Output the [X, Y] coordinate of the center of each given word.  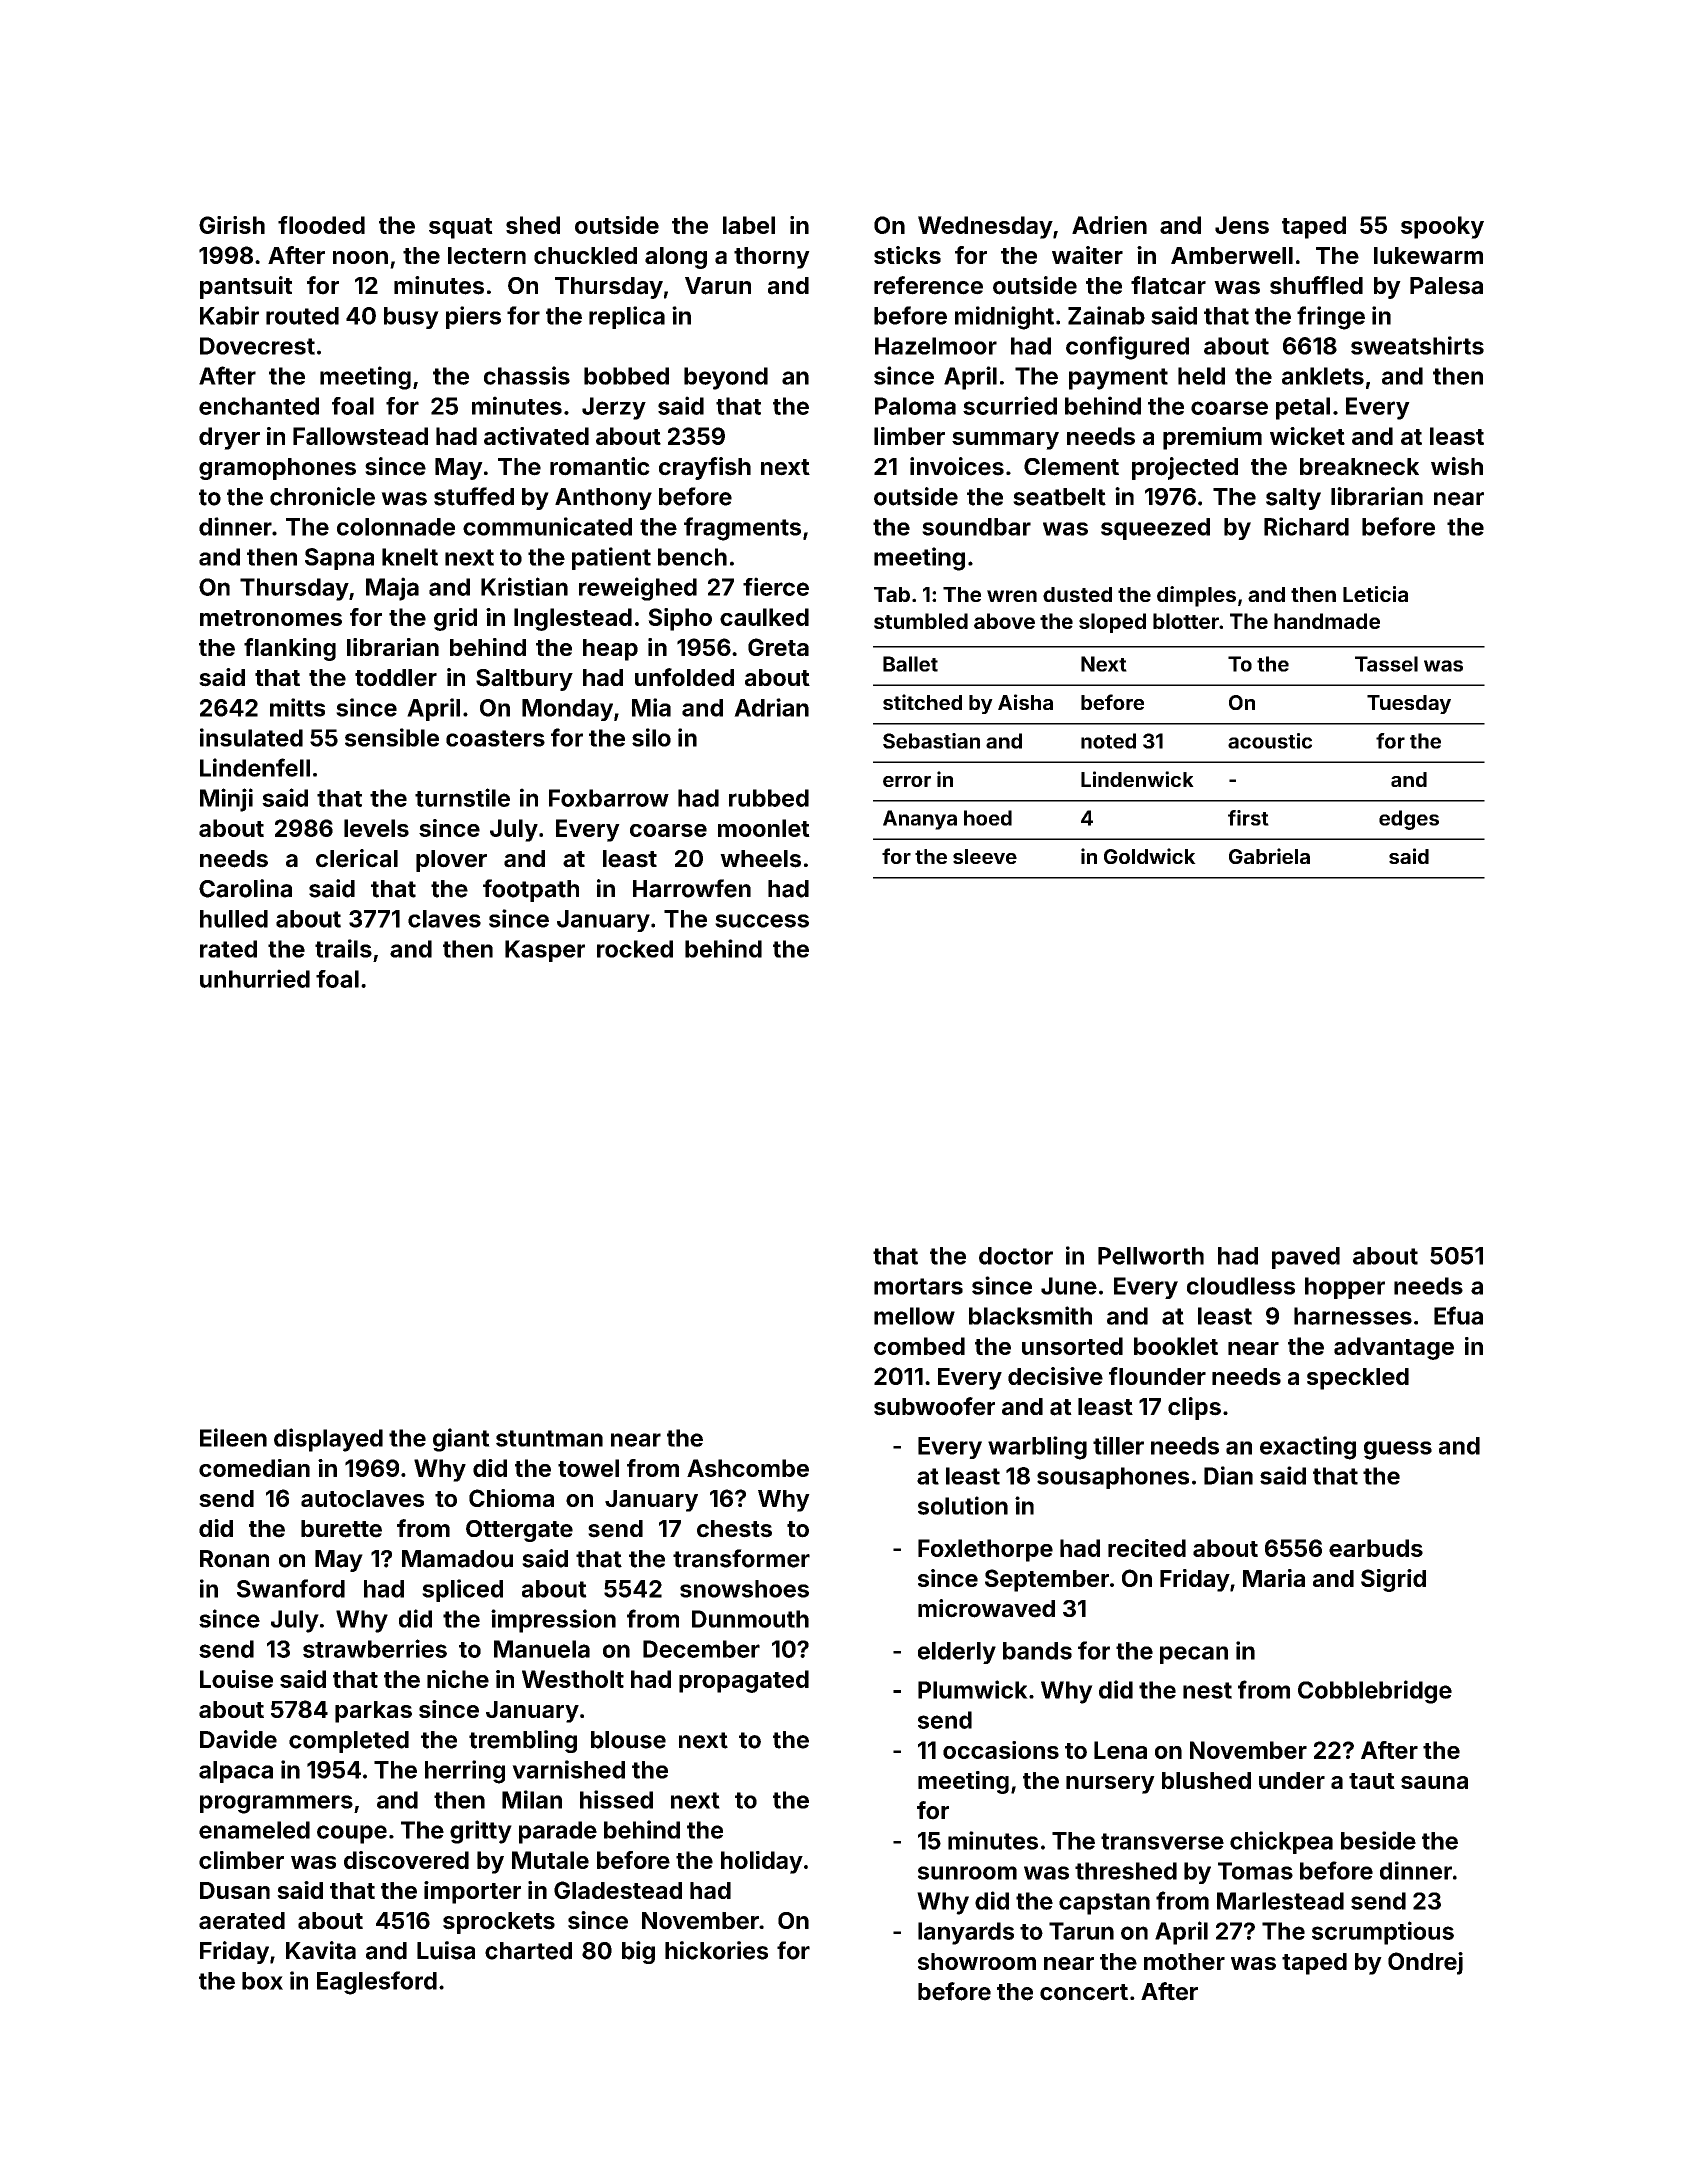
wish [1457, 466]
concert [1084, 1992]
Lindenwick [1137, 779]
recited [1147, 1548]
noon [360, 257]
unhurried [255, 978]
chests [734, 1529]
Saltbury [524, 680]
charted [528, 1951]
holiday [762, 1862]
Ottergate [519, 1531]
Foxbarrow [609, 798]
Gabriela [1269, 856]
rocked [635, 949]
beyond [726, 378]
